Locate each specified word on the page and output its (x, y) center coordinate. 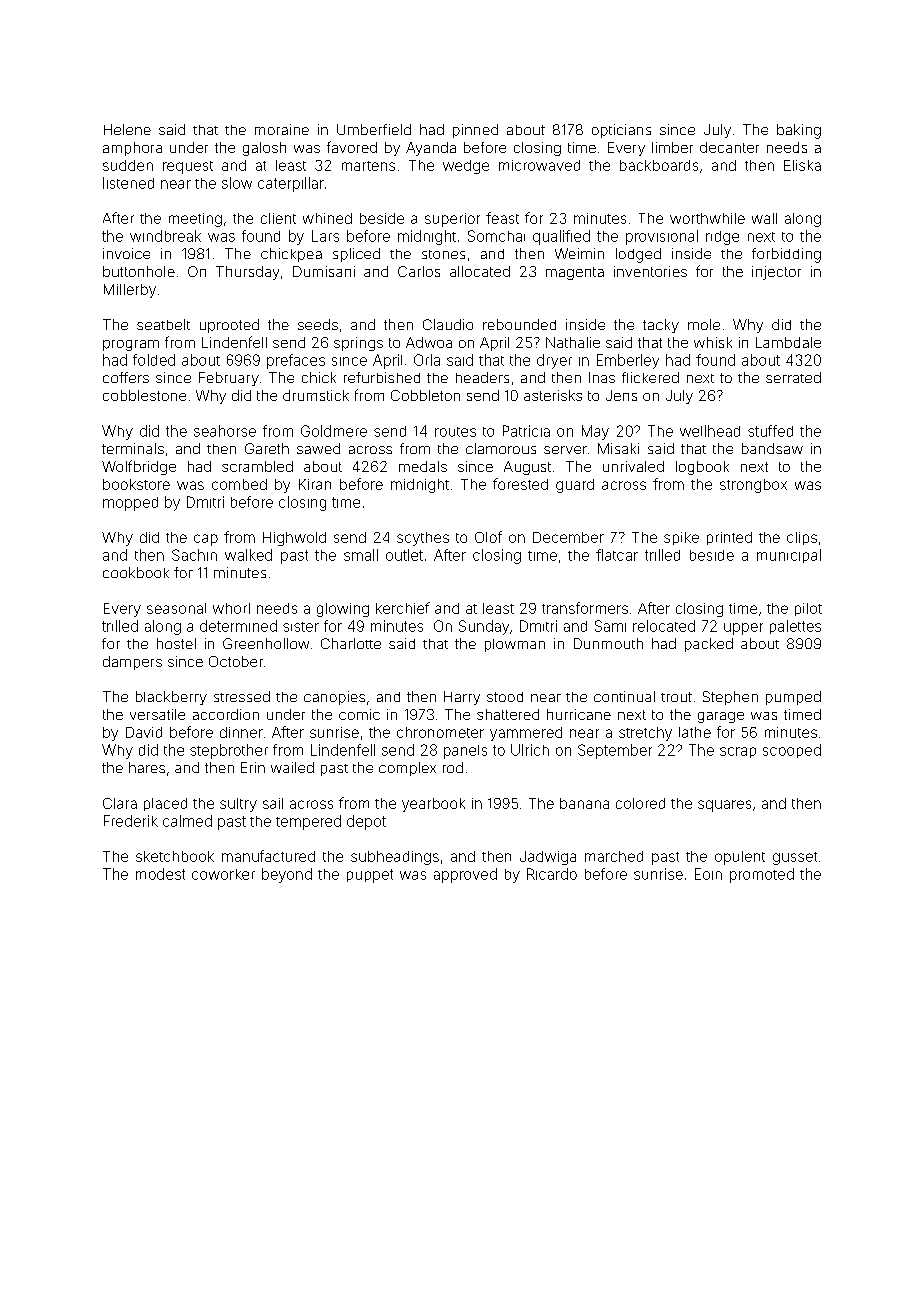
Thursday (247, 273)
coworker (223, 874)
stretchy (645, 734)
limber (672, 147)
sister (301, 627)
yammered (526, 734)
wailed (292, 767)
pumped (793, 698)
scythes (423, 539)
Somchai (496, 236)
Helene (127, 129)
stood (505, 697)
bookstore (136, 484)
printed (729, 538)
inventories (650, 271)
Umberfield (374, 129)
